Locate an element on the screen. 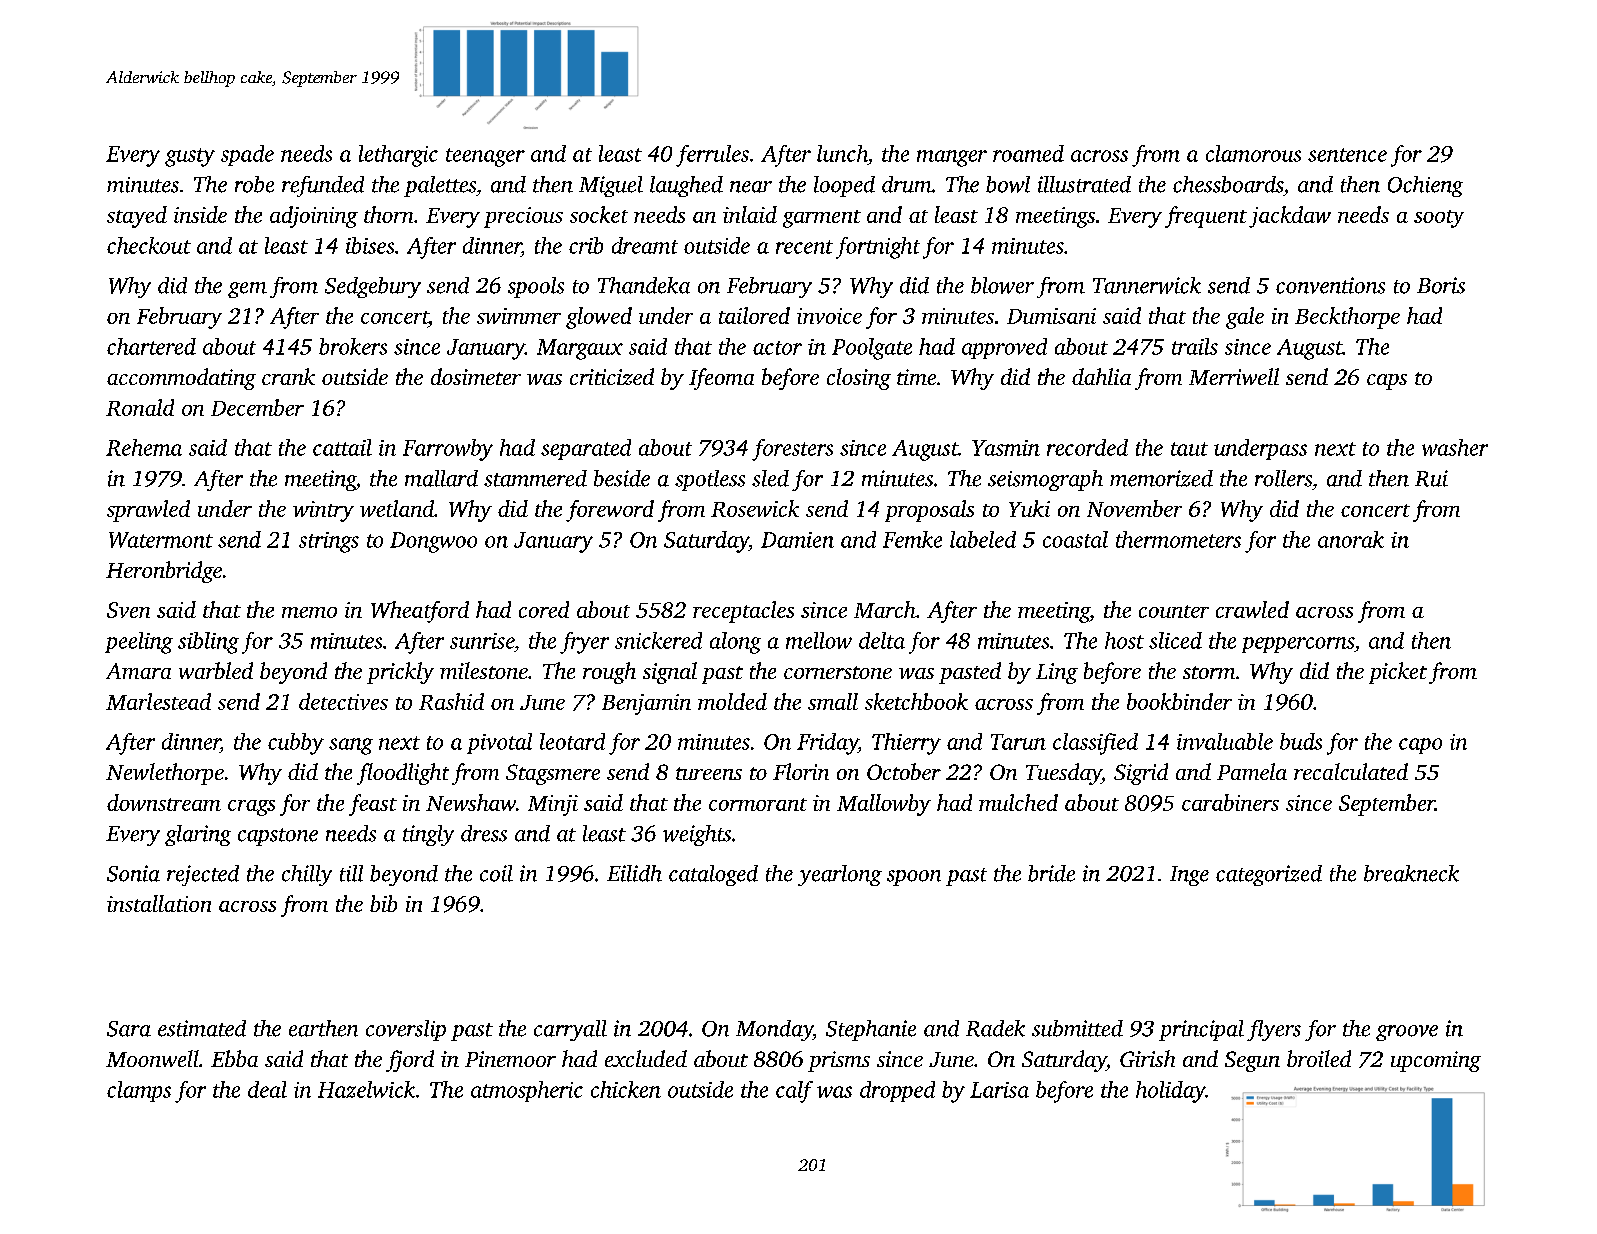 This screenshot has width=1597, height=1234. buds is located at coordinates (1301, 741).
